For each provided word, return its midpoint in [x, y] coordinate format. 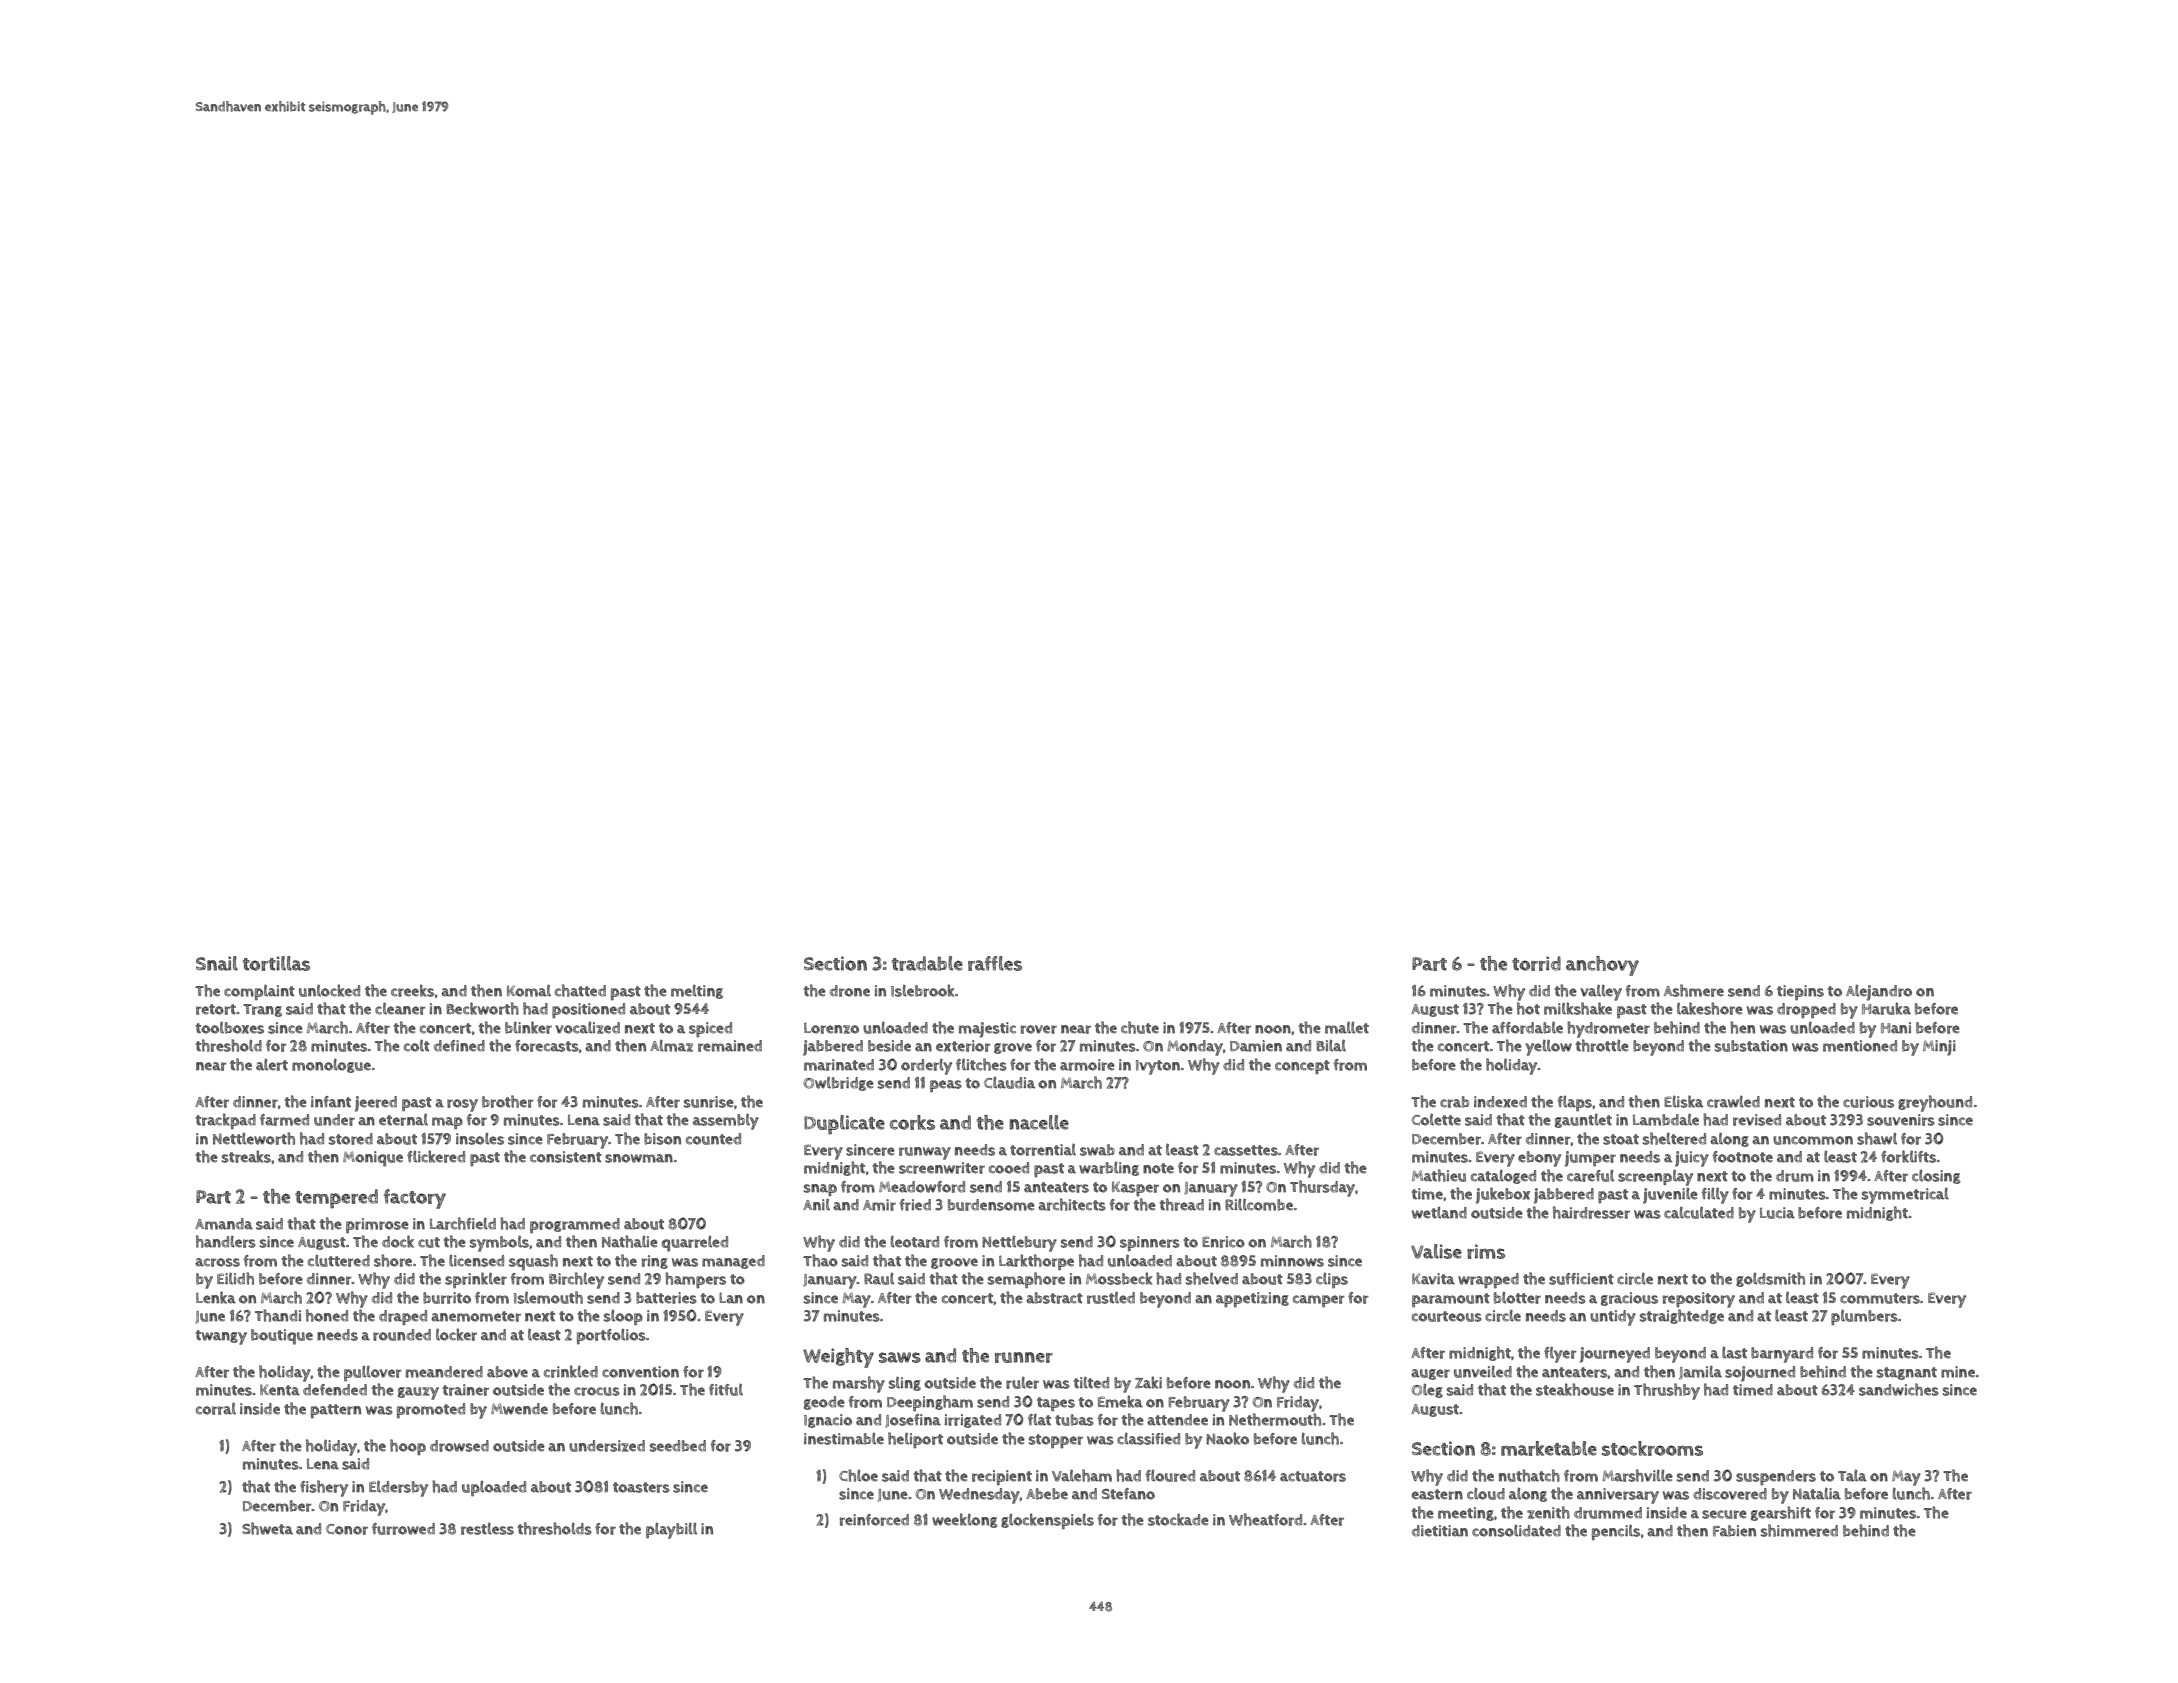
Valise [1436, 1251]
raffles [995, 963]
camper [1319, 1301]
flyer [1560, 1355]
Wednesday [979, 1496]
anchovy [1602, 966]
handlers [226, 1241]
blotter [1517, 1297]
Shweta [267, 1528]
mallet [1347, 1027]
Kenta [280, 1390]
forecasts [547, 1046]
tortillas [276, 963]
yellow [1548, 1048]
